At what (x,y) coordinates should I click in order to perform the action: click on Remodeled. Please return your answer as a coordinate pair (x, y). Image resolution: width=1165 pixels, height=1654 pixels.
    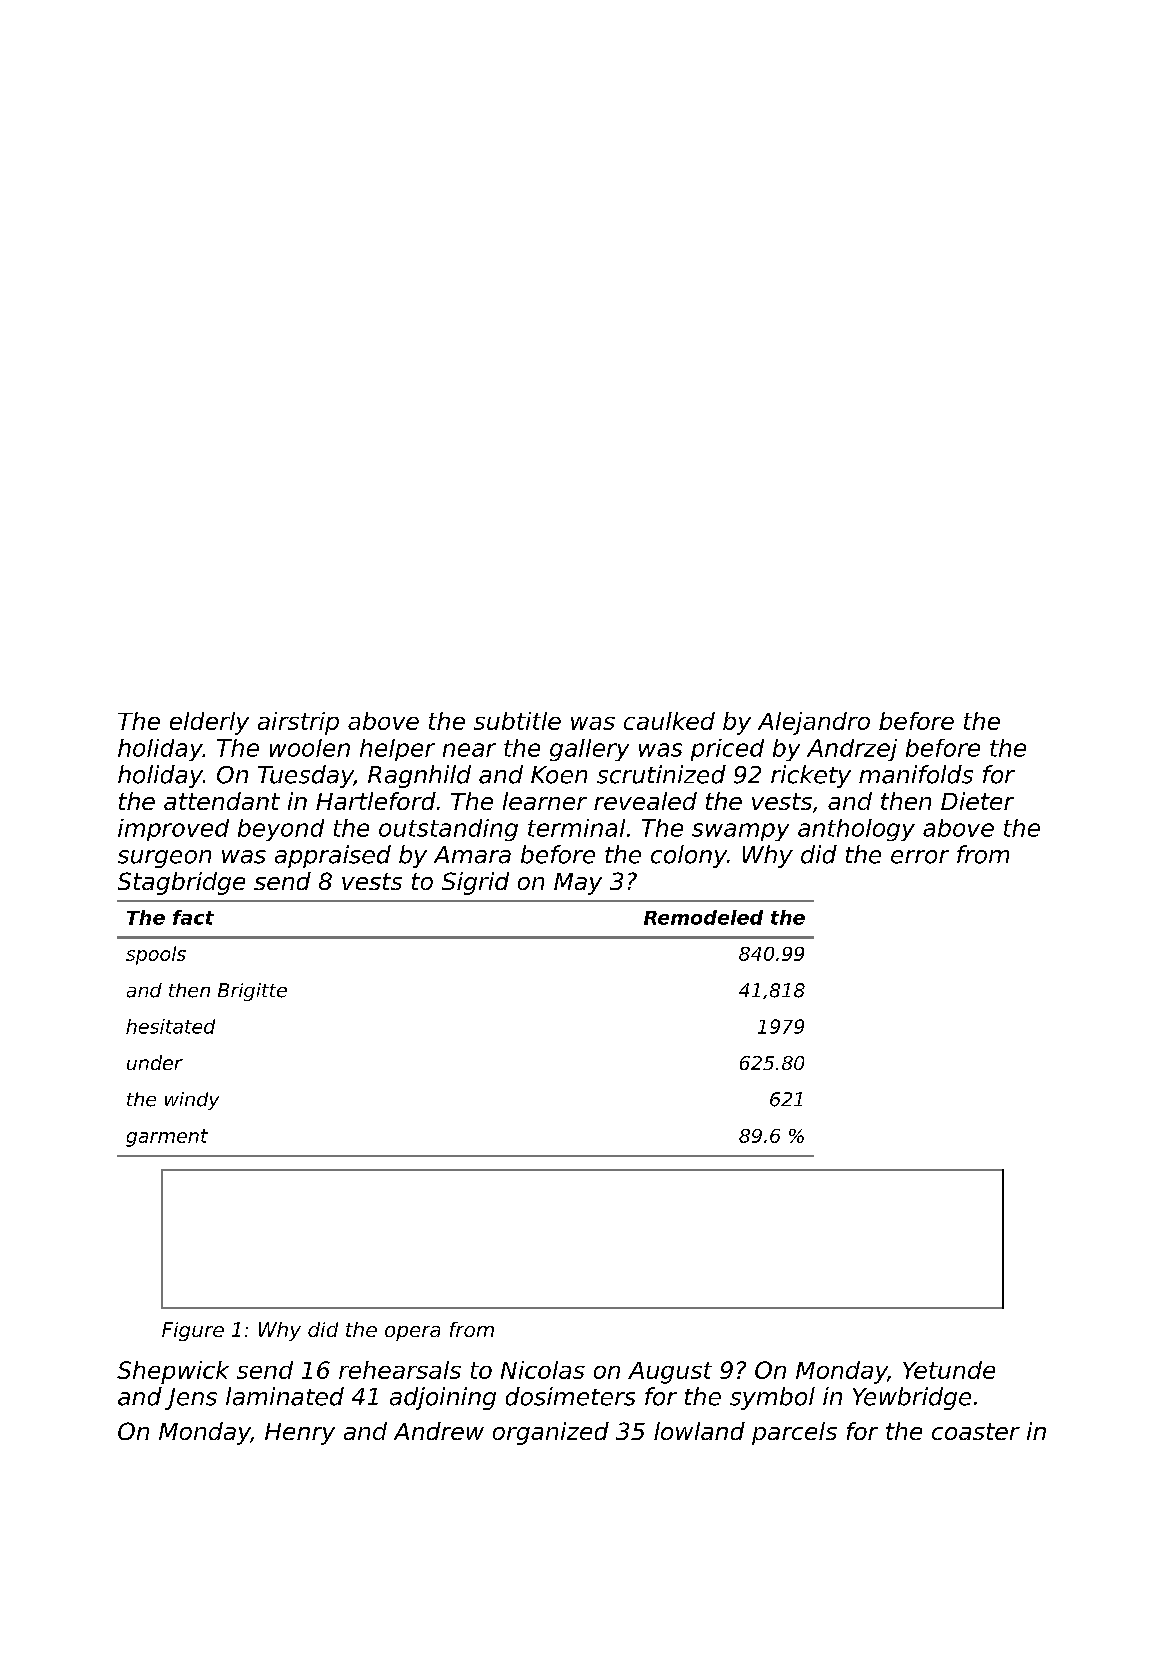
    Looking at the image, I should click on (703, 917).
